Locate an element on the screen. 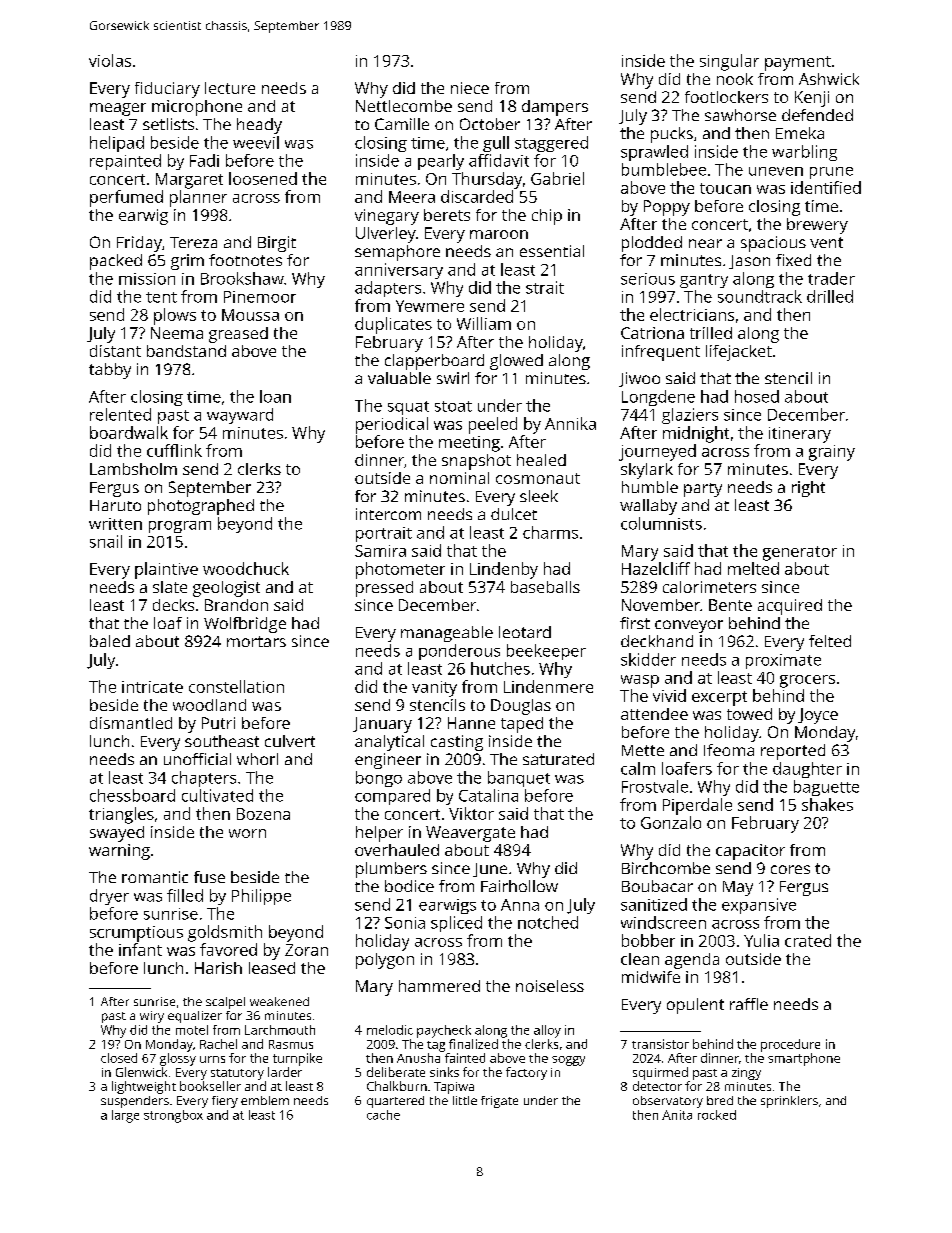  intercom is located at coordinates (388, 514).
